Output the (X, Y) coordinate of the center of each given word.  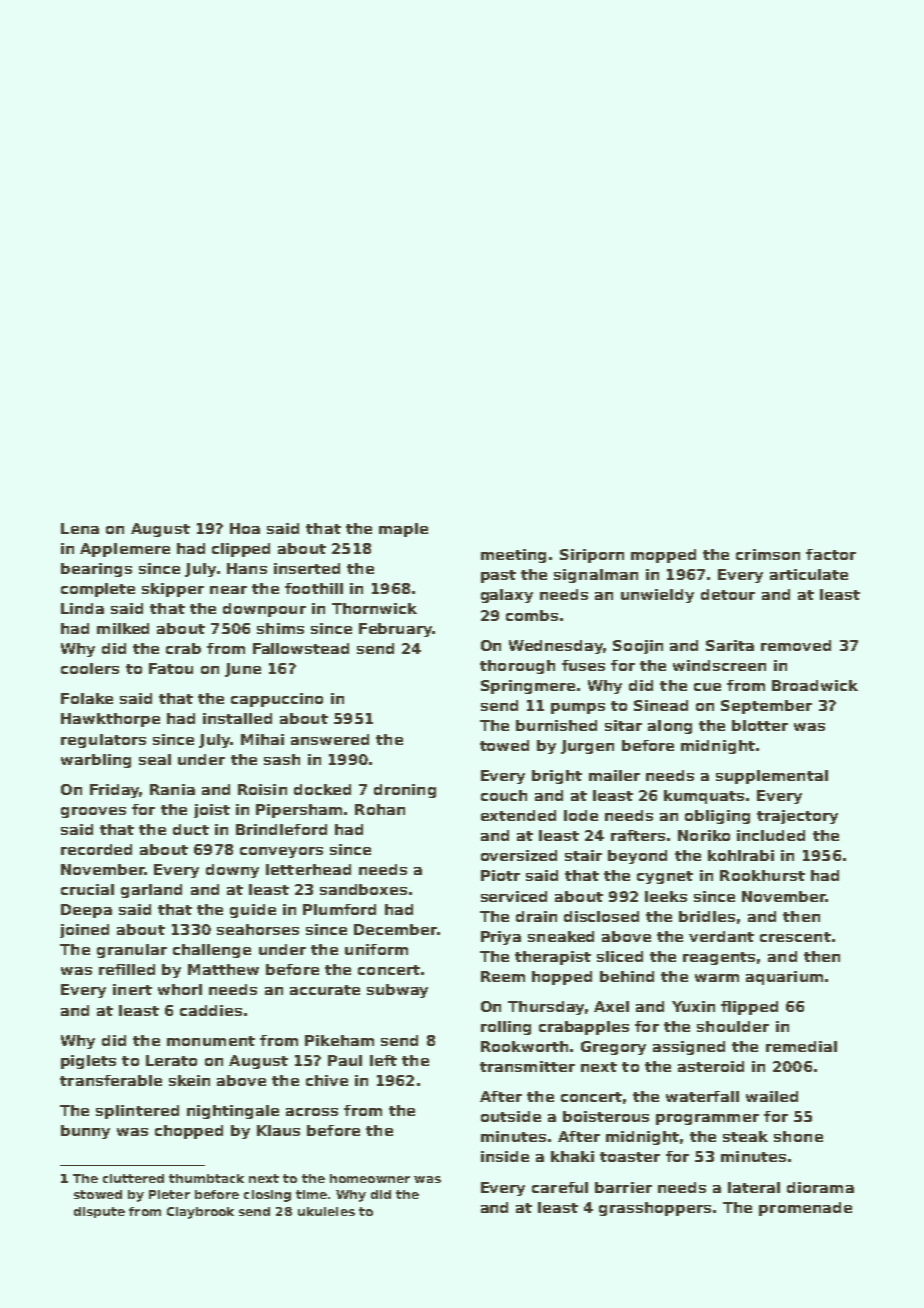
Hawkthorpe (110, 720)
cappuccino (277, 700)
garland (151, 891)
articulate (809, 574)
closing (267, 1196)
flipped (749, 1008)
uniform (376, 949)
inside (505, 1156)
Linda (82, 608)
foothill (314, 588)
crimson (768, 554)
